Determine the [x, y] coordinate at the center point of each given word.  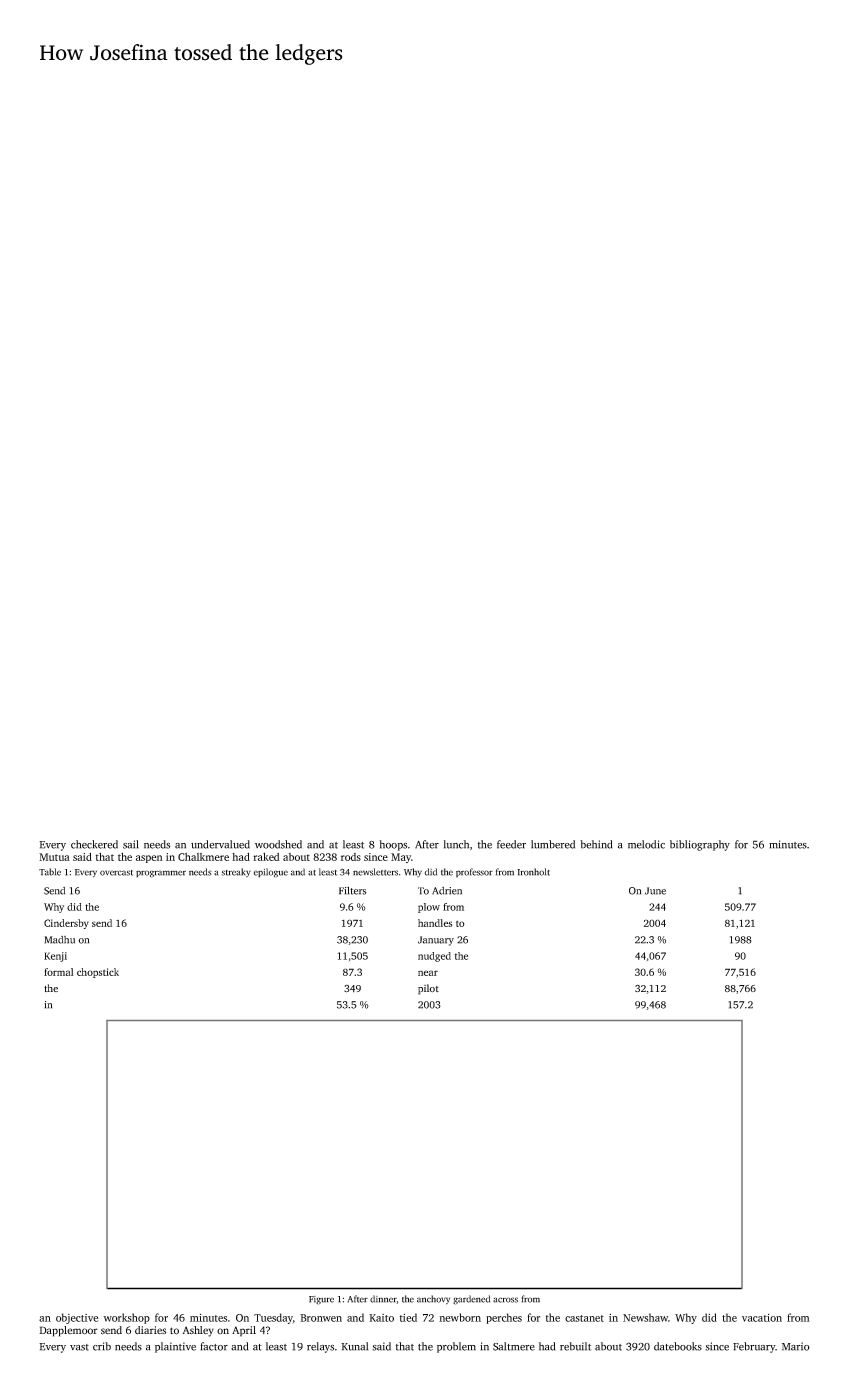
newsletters [375, 872]
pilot [428, 989]
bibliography [700, 845]
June [655, 891]
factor [214, 1346]
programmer [161, 874]
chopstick [98, 973]
